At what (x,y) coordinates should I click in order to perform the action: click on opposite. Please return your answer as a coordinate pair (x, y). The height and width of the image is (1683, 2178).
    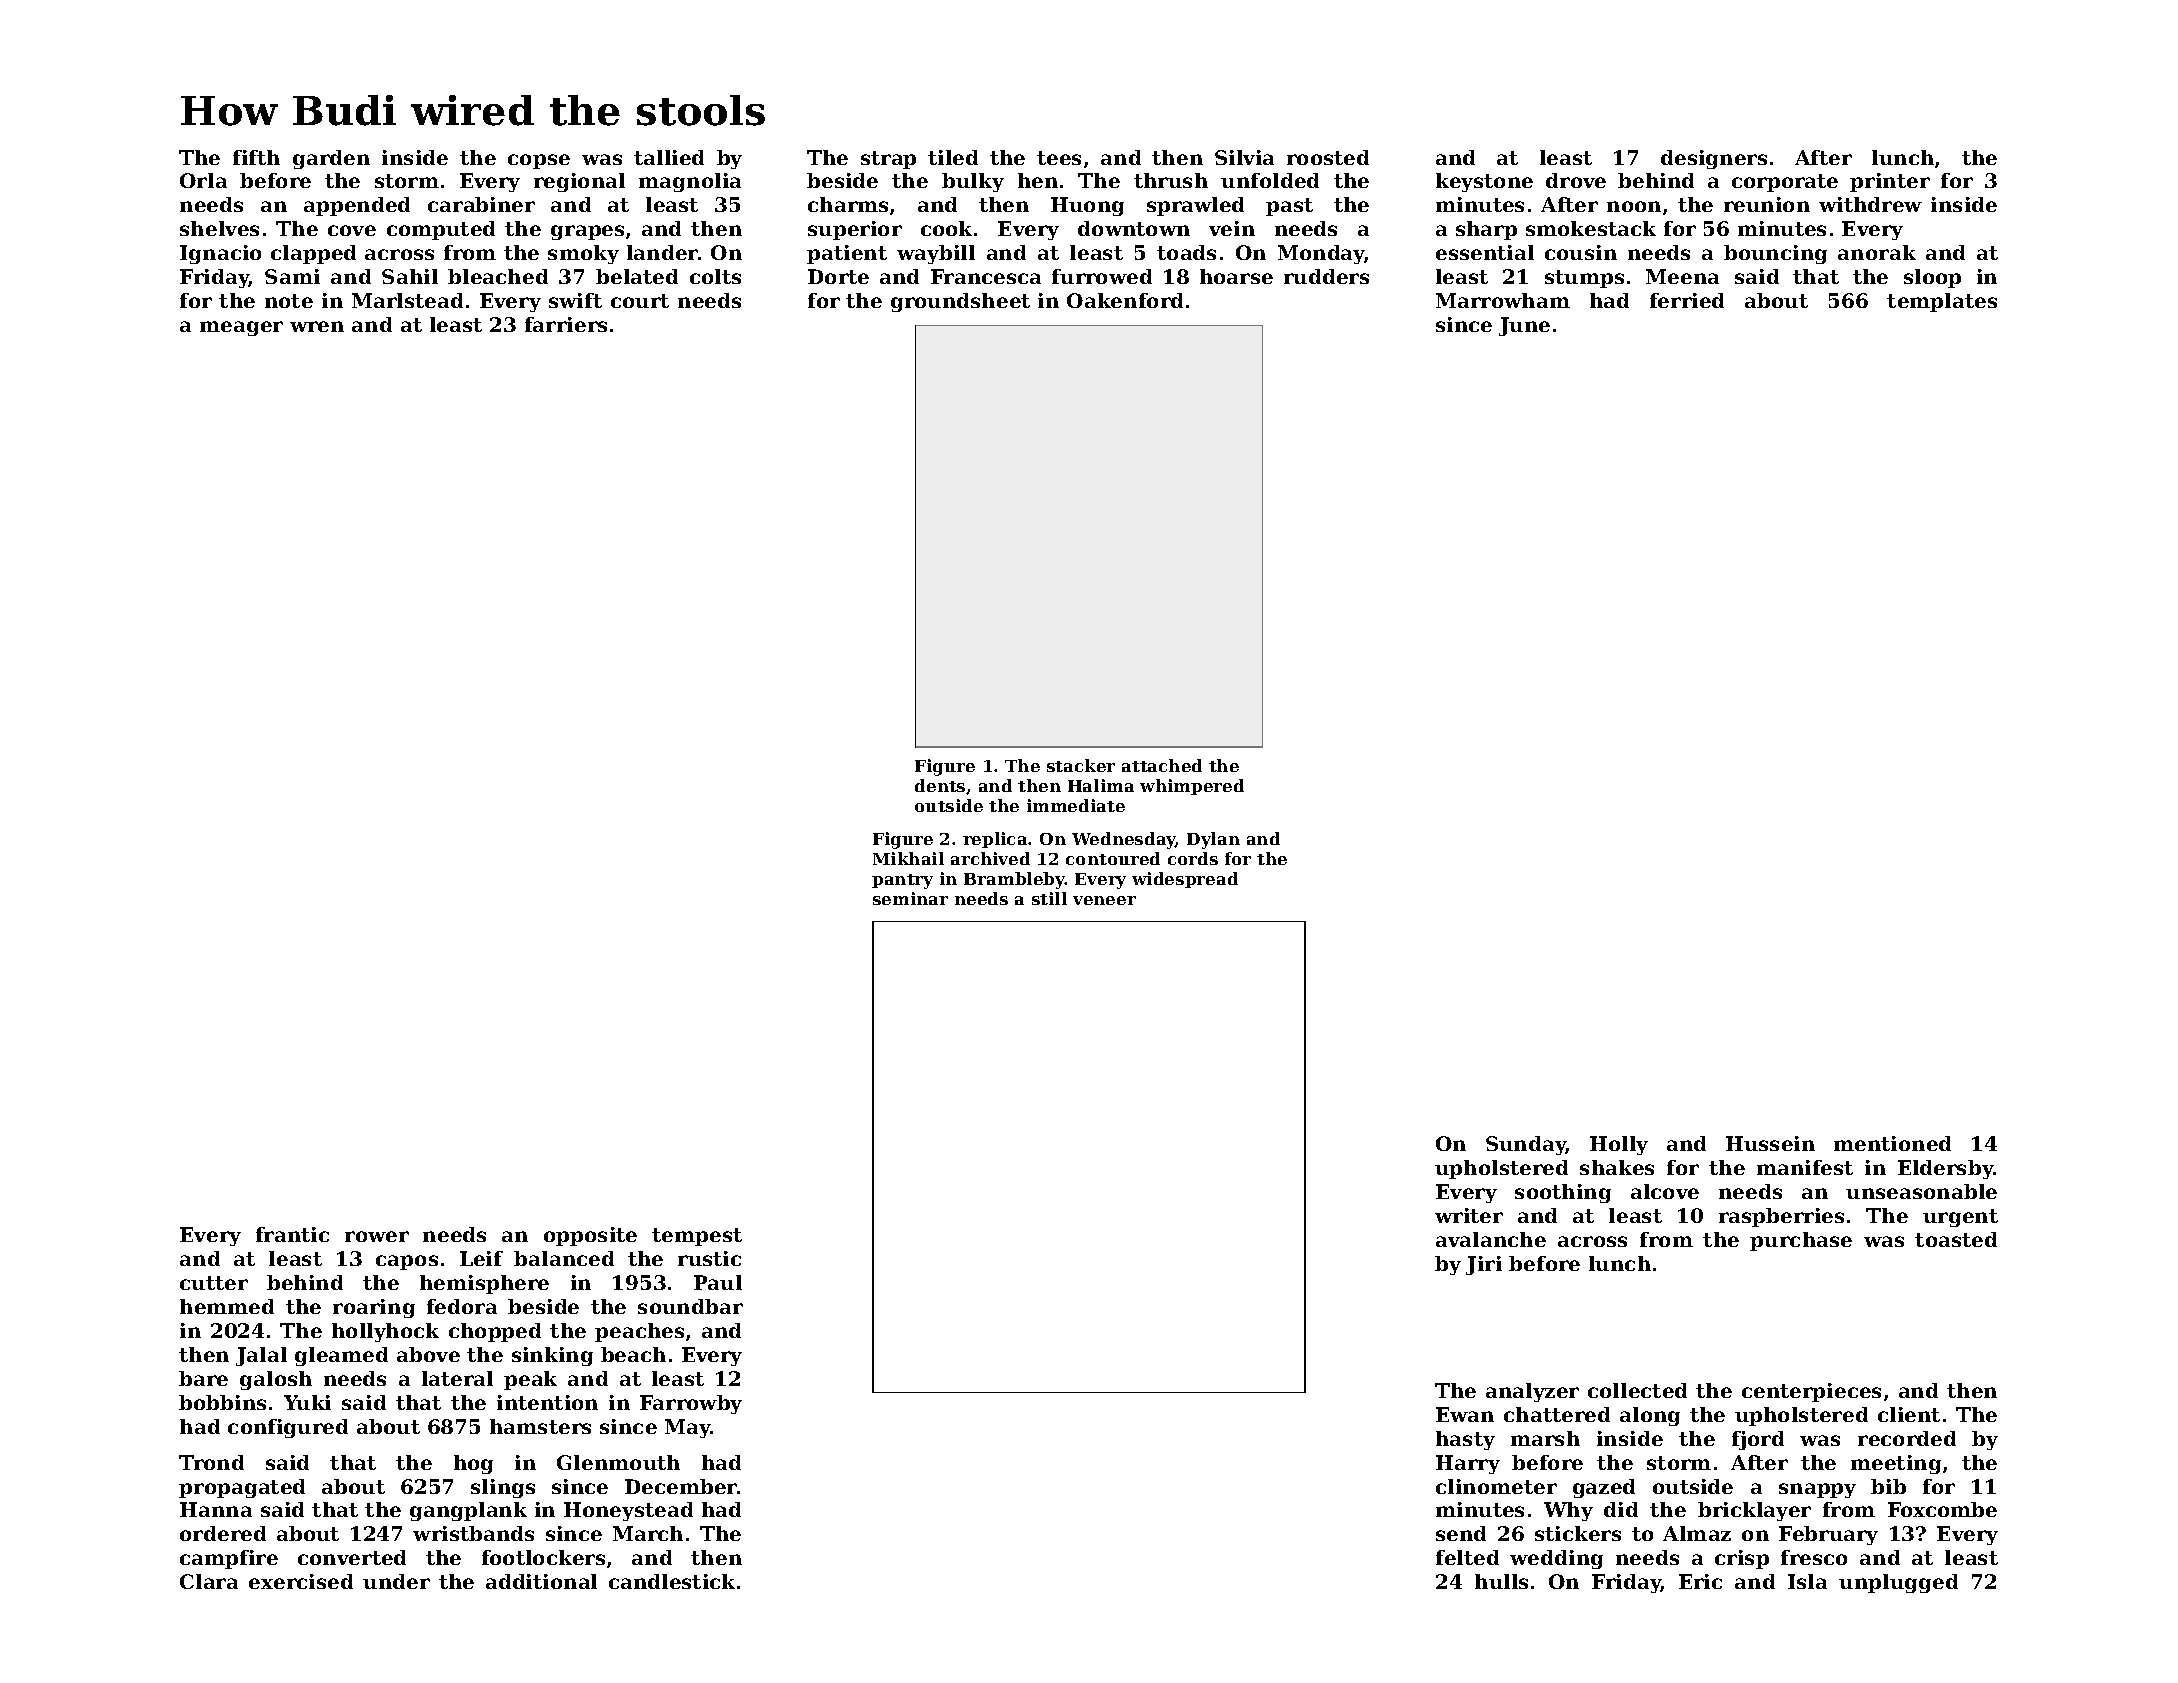
    Looking at the image, I should click on (590, 1236).
